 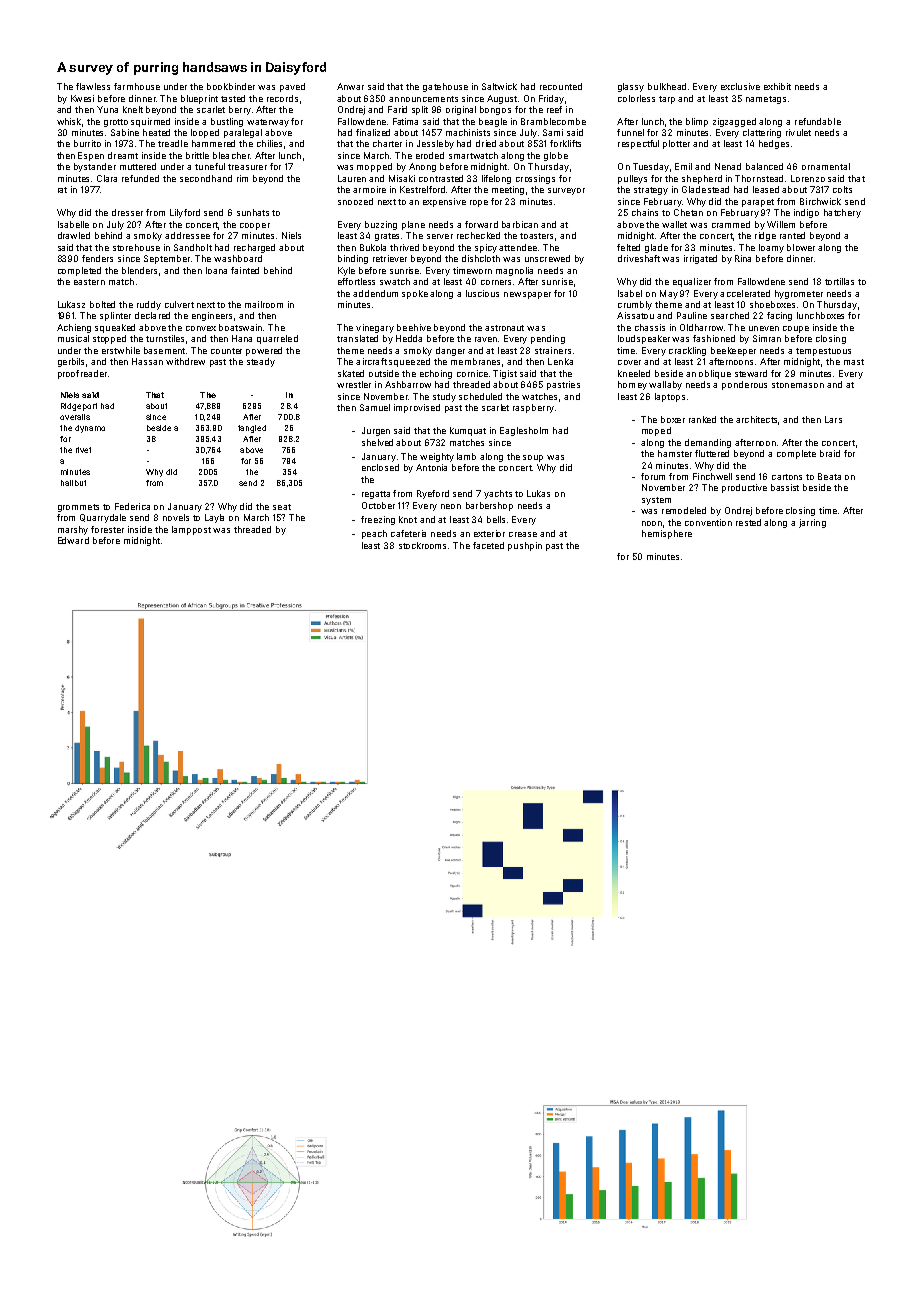 I want to click on bulkhead, so click(x=667, y=86).
